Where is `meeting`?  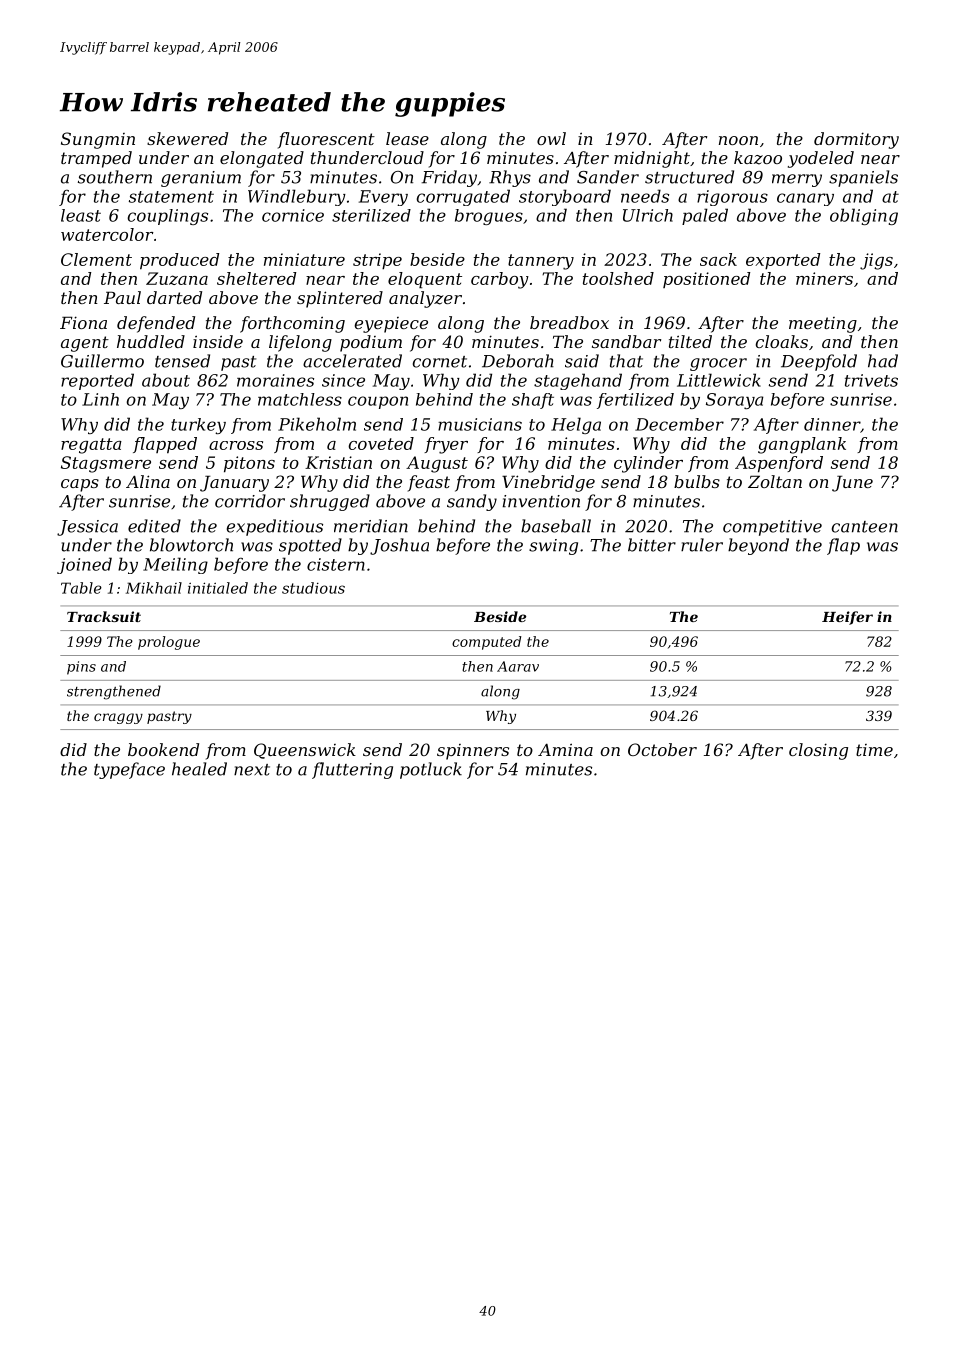
meeting is located at coordinates (823, 325).
